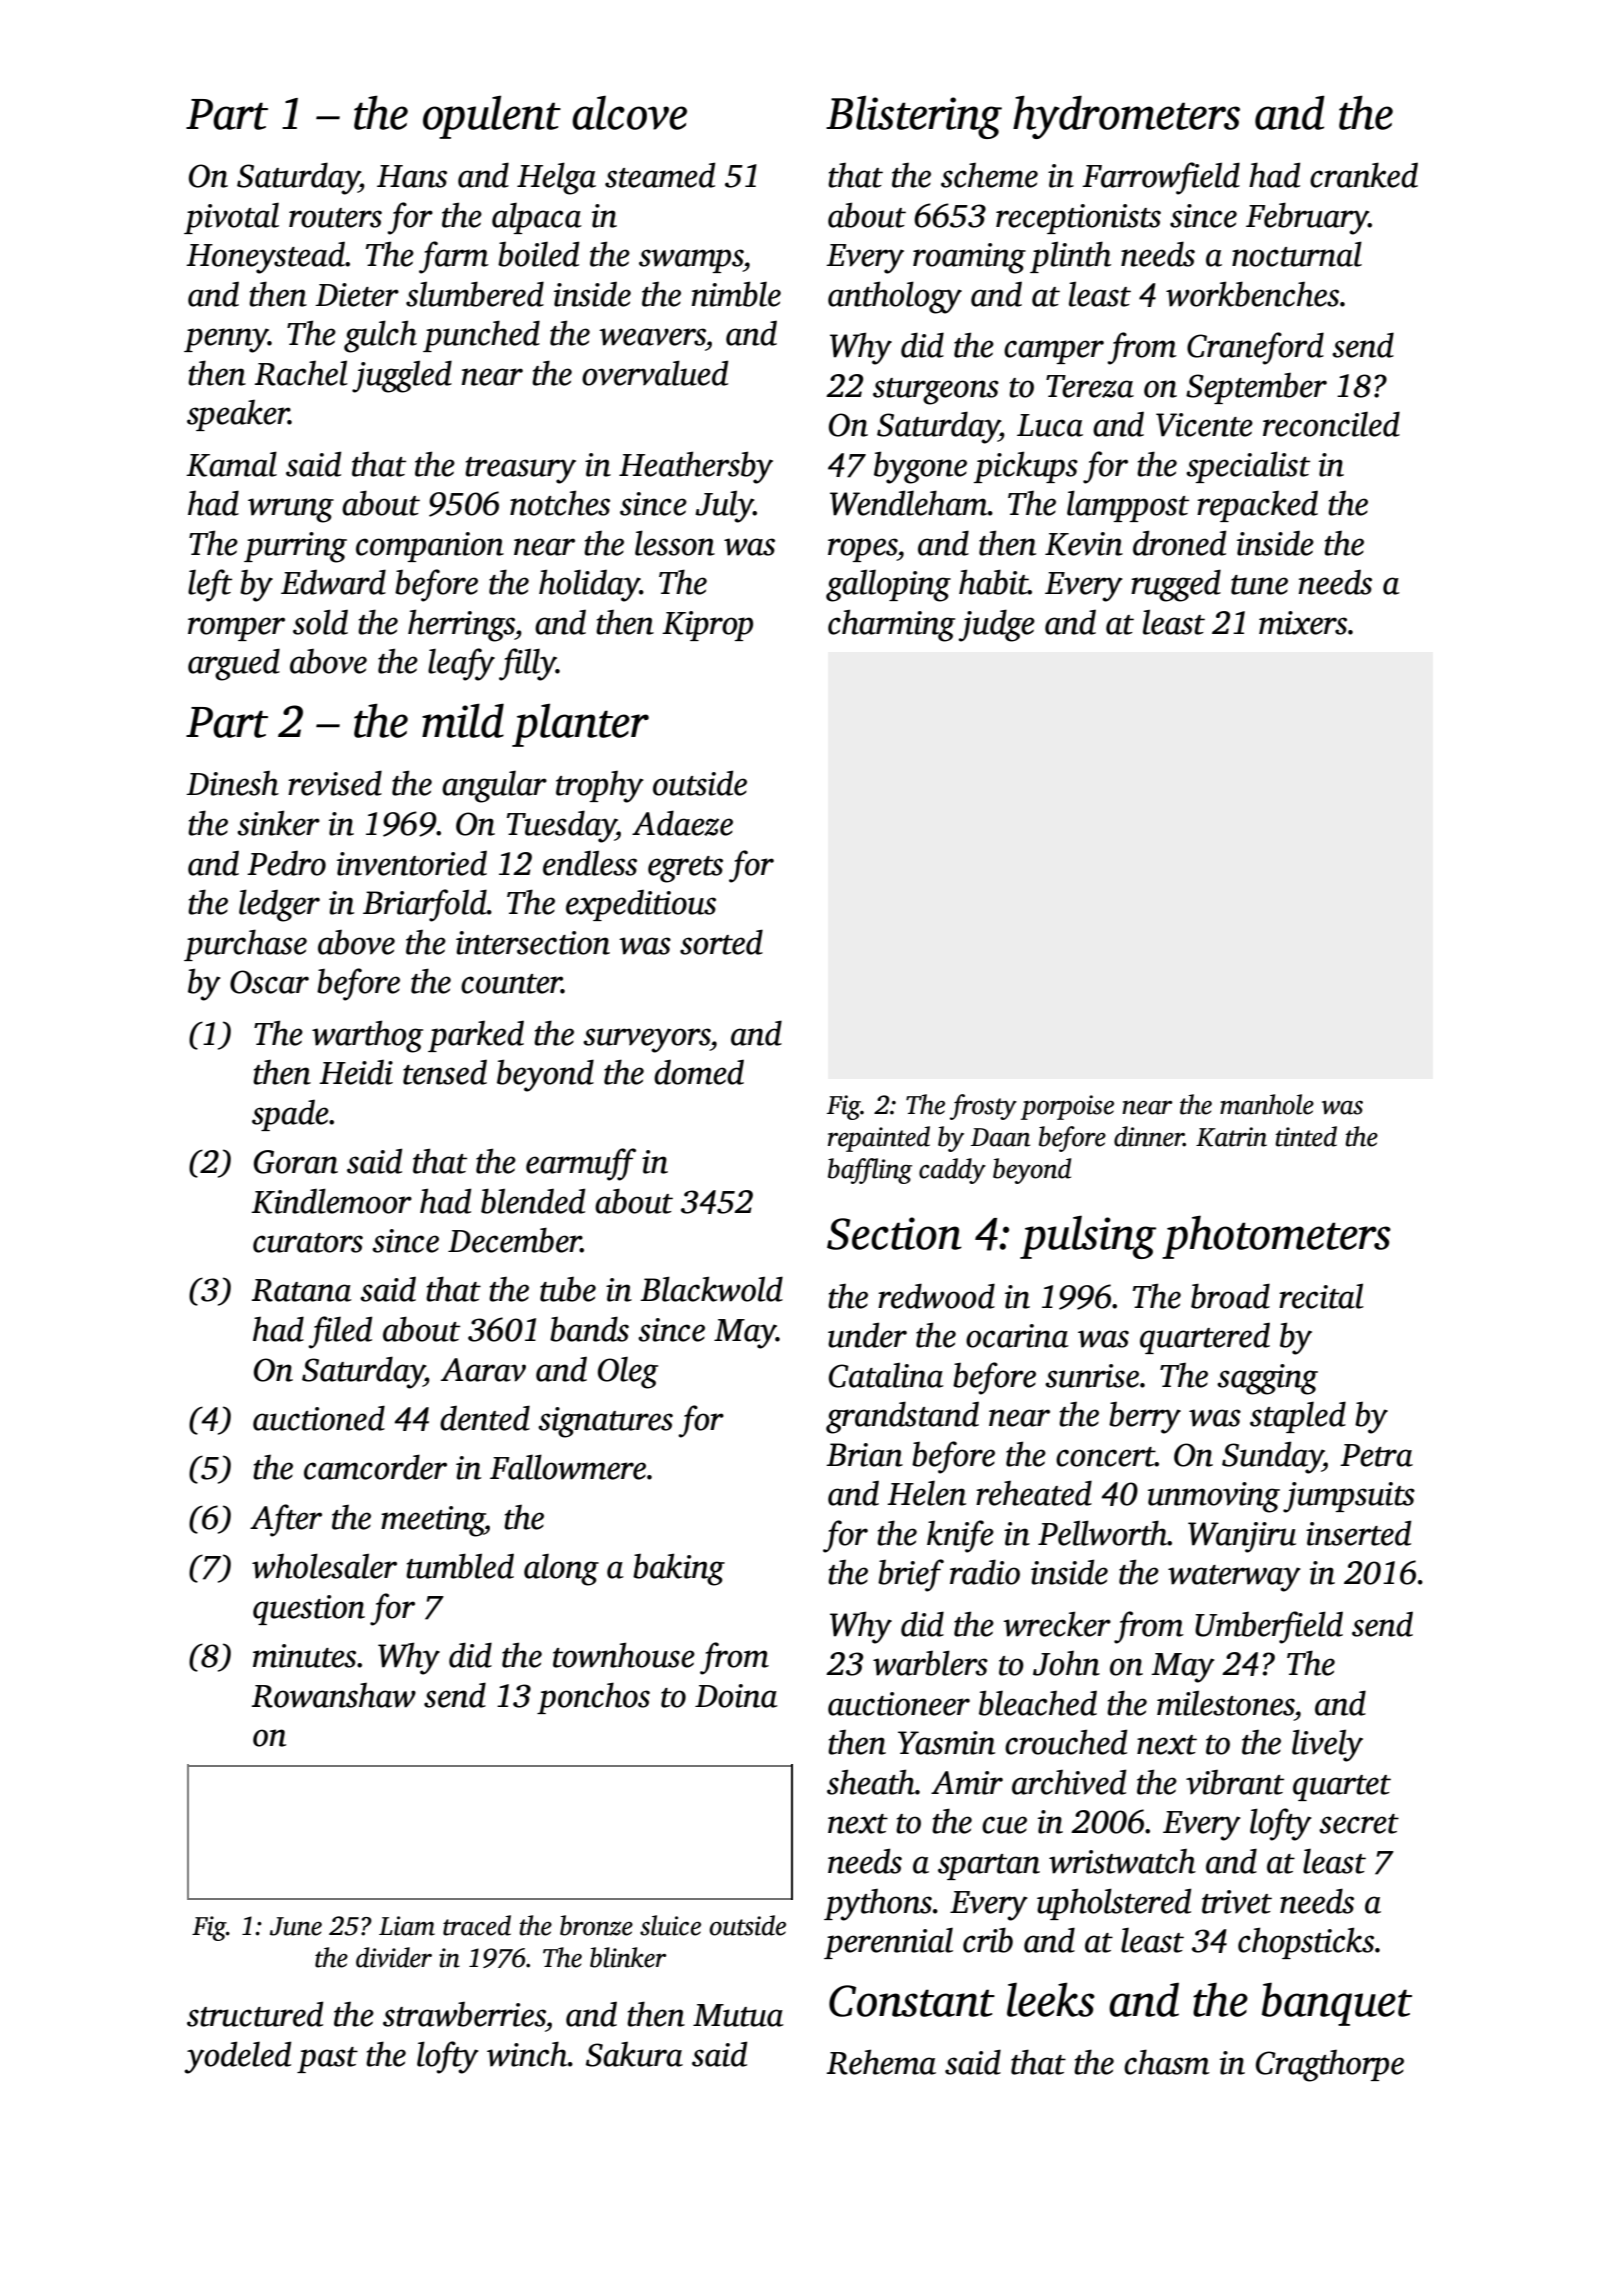  What do you see at coordinates (1376, 1455) in the page?
I see `Petra` at bounding box center [1376, 1455].
